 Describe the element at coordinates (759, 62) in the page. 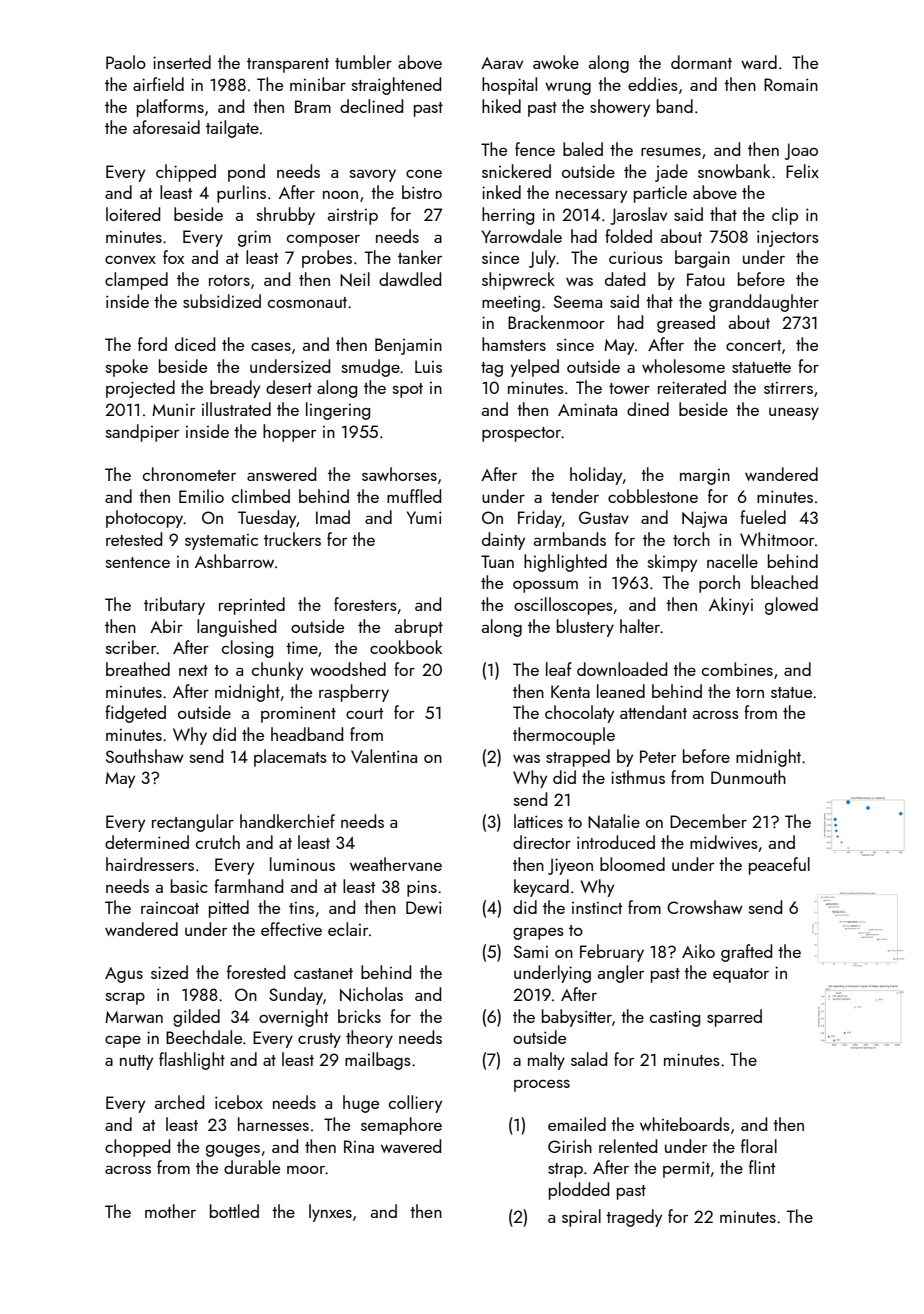

I see `ward` at that location.
